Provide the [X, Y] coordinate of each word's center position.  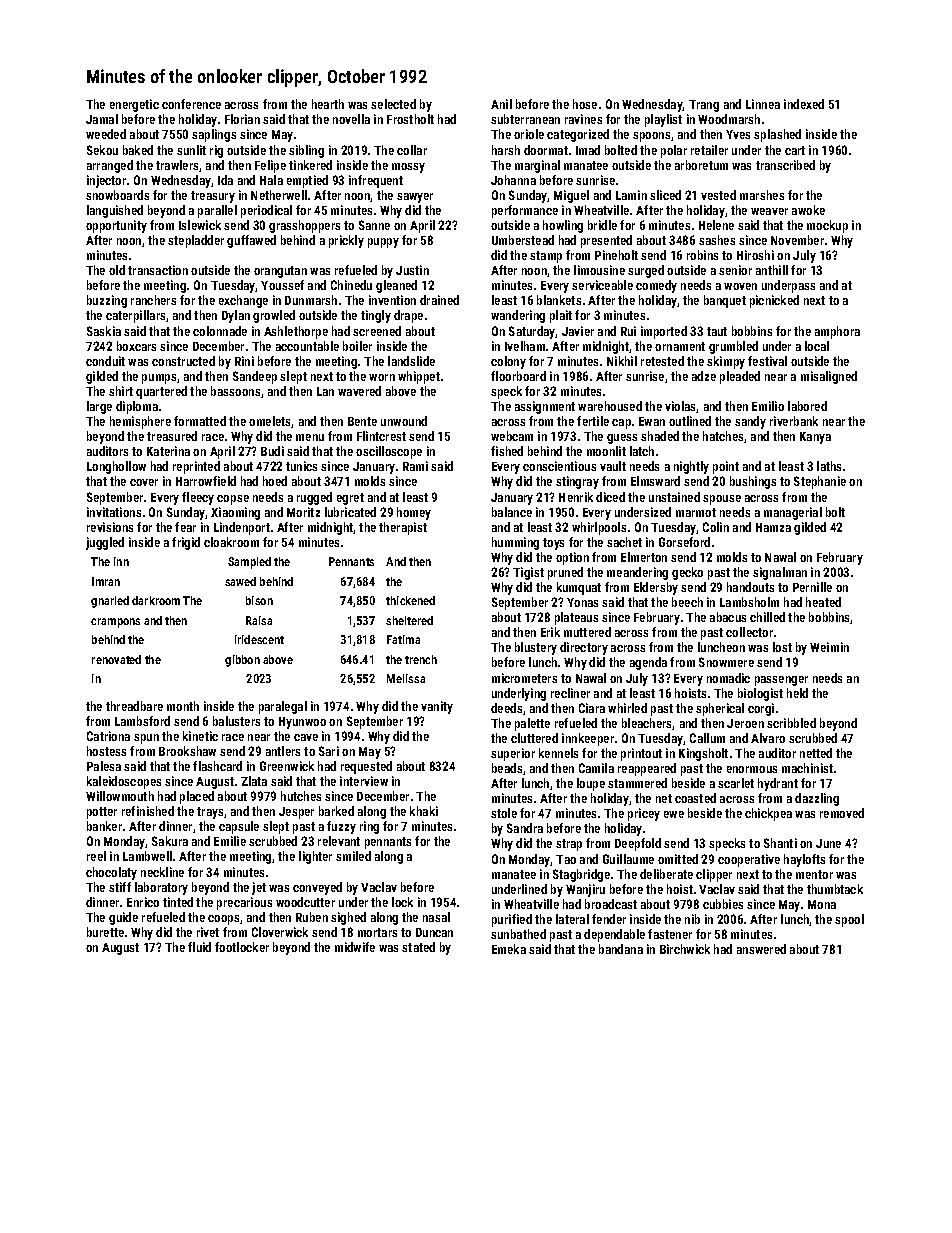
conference [191, 104]
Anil [501, 104]
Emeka [509, 949]
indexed [804, 104]
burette [105, 932]
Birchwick [685, 949]
